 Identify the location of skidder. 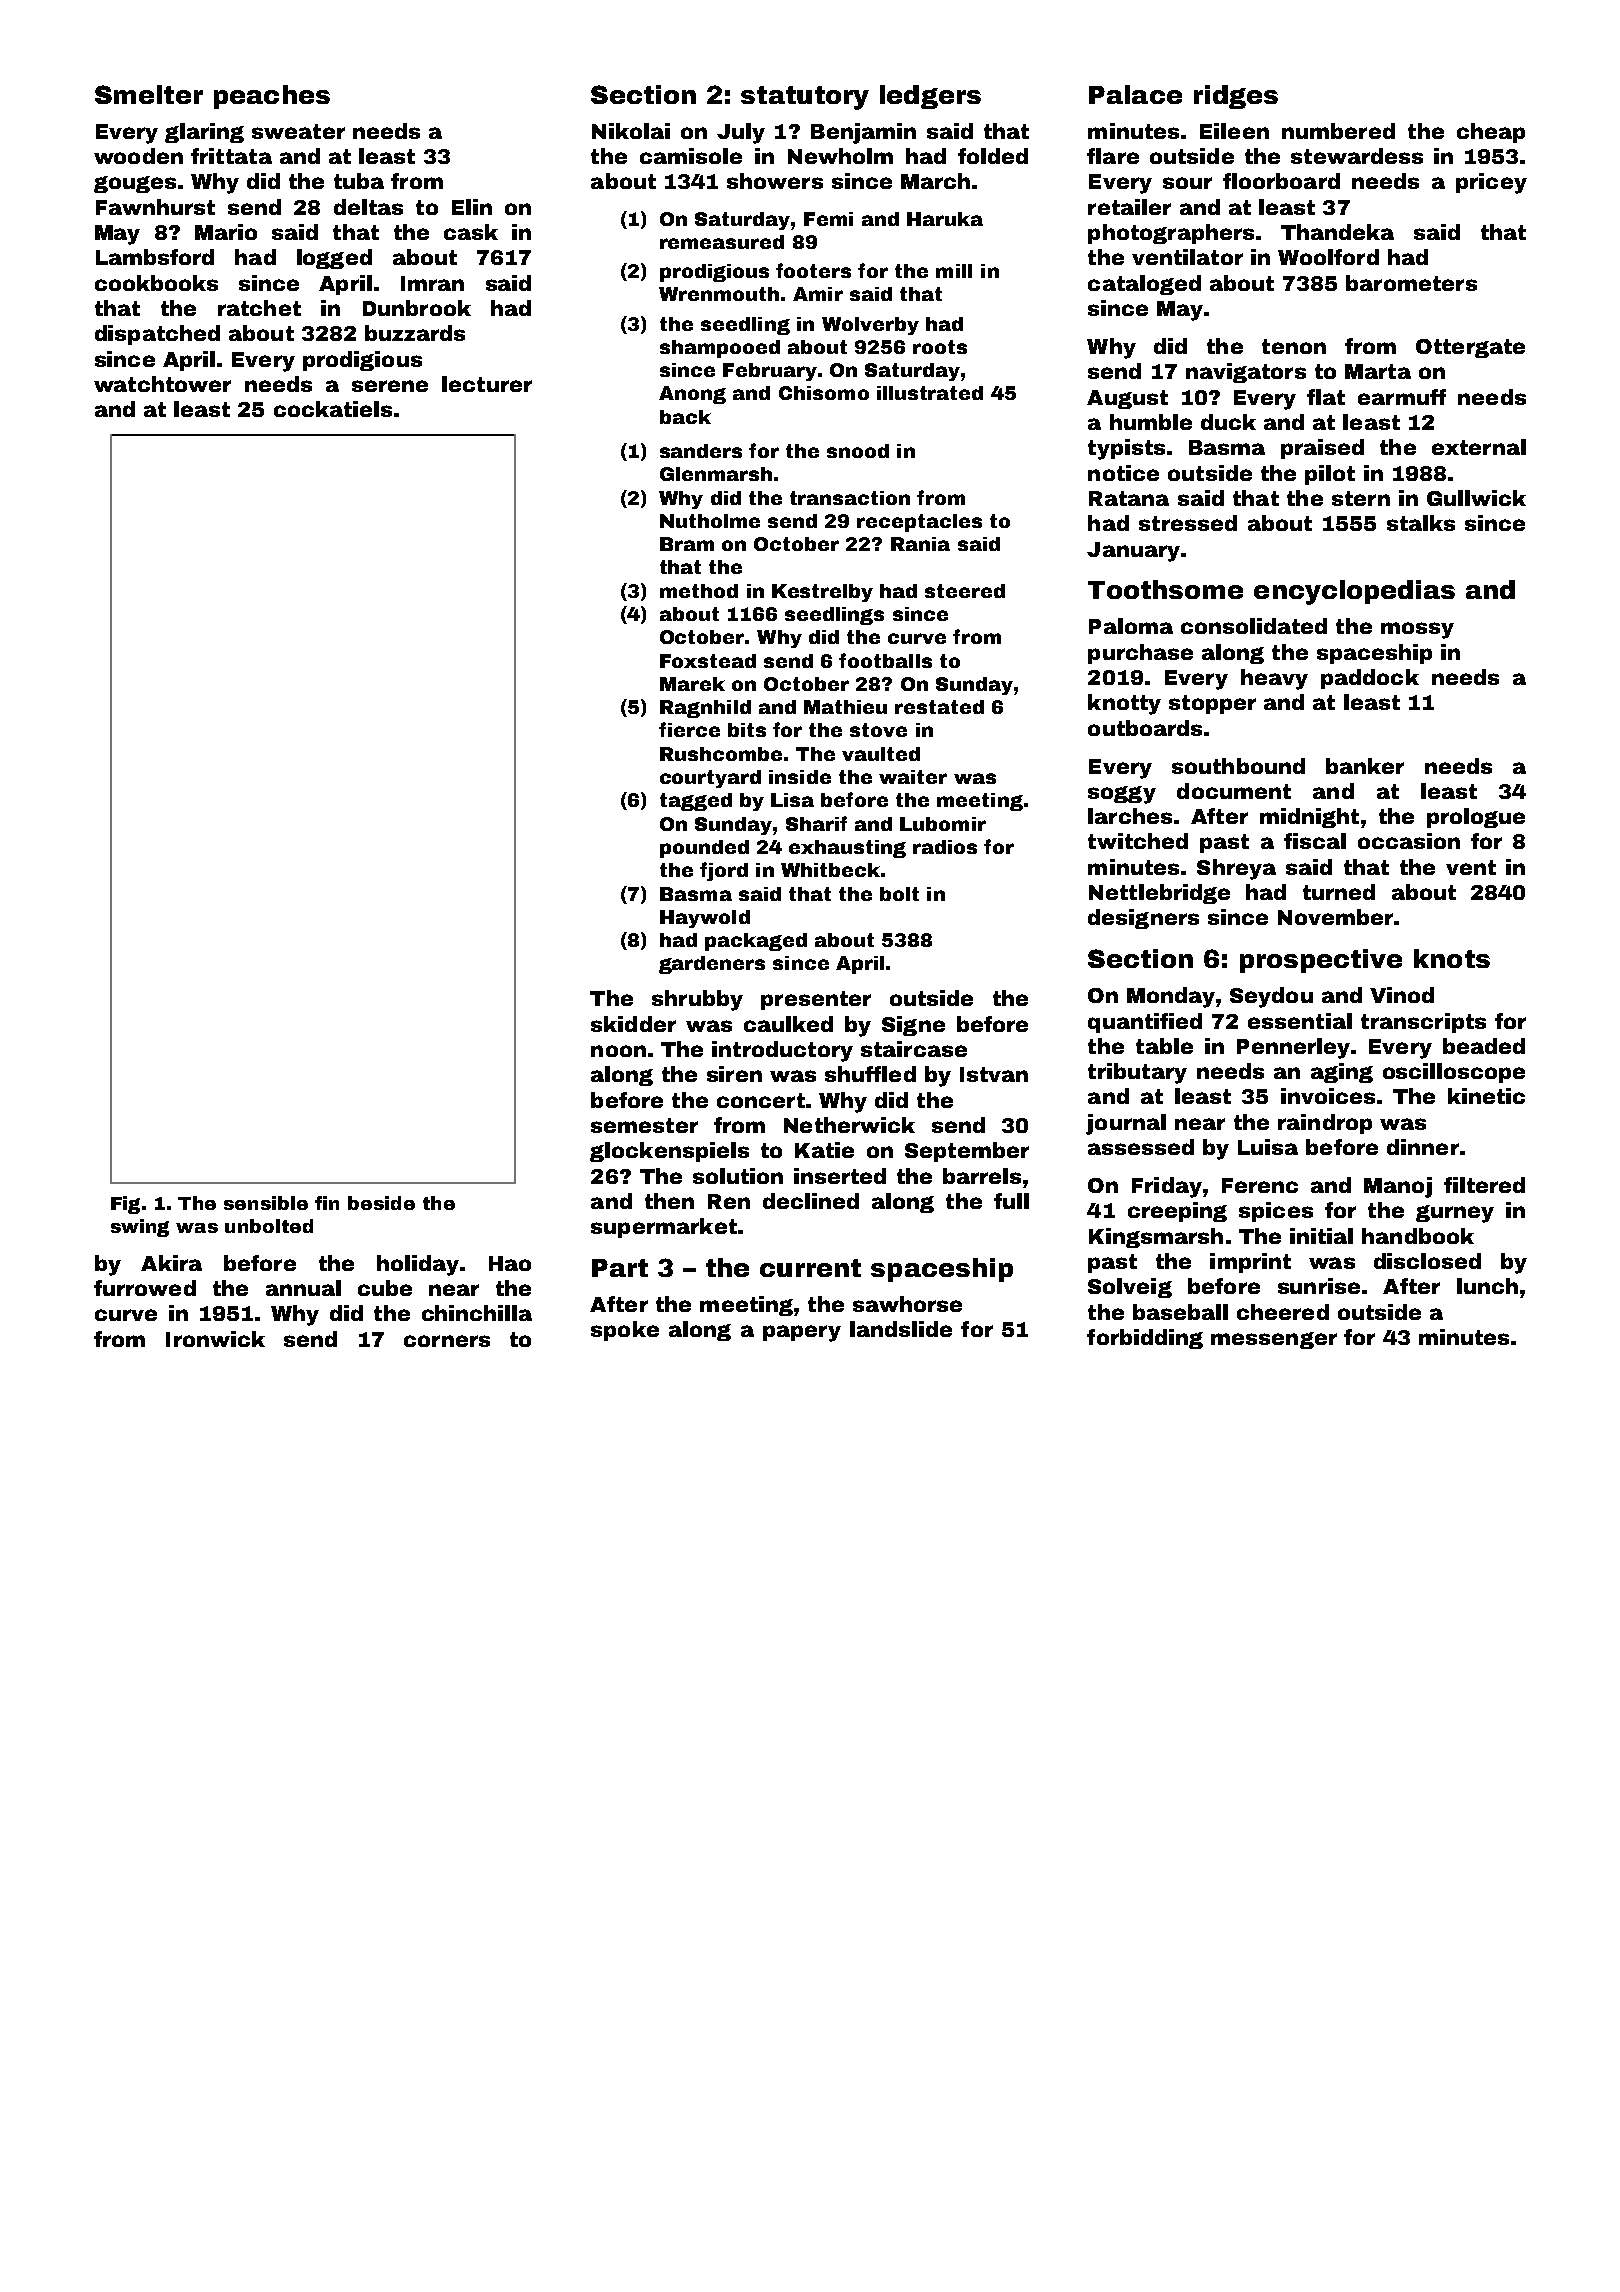
(633, 1024).
